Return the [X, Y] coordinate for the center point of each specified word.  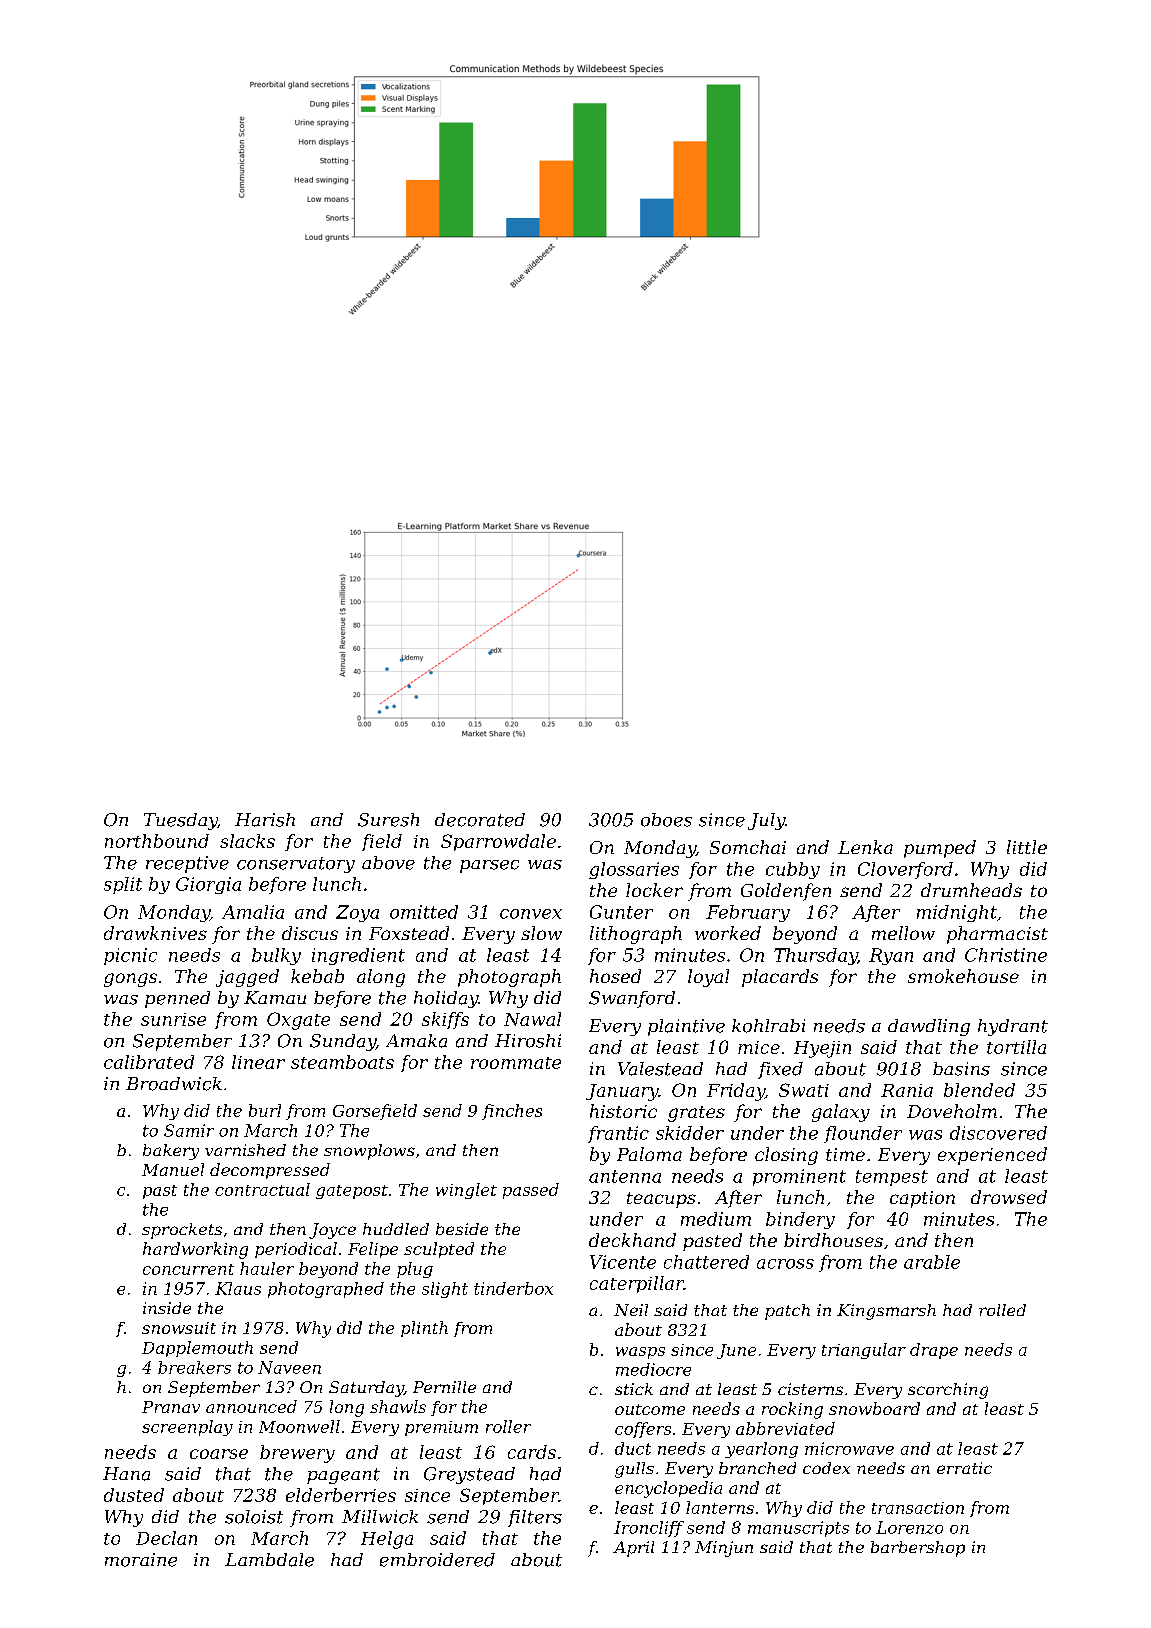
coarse [219, 1454]
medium [716, 1219]
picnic [130, 956]
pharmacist [997, 935]
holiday [446, 999]
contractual [262, 1189]
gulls [634, 1470]
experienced [992, 1156]
